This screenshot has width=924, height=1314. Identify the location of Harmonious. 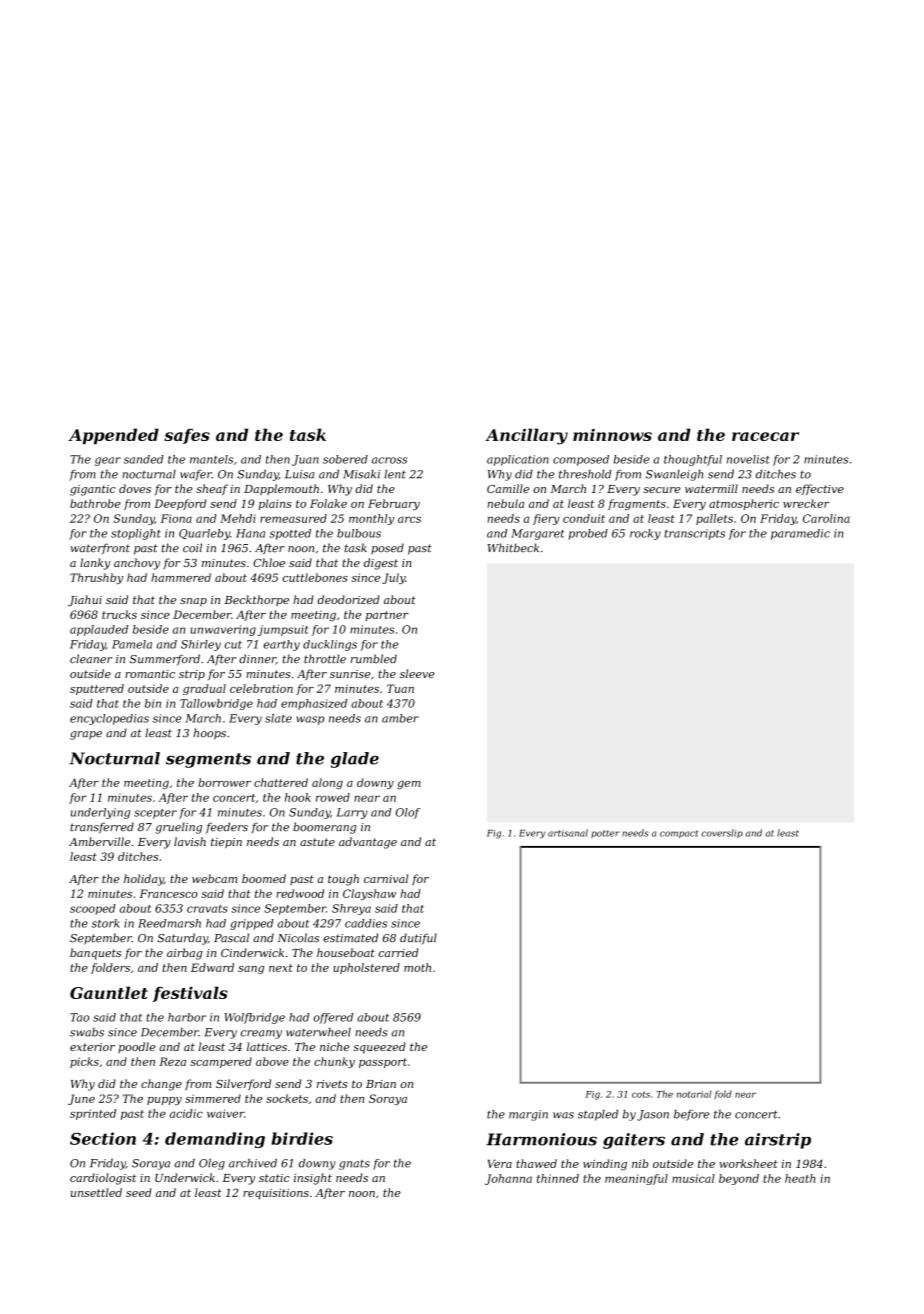
(541, 1139).
